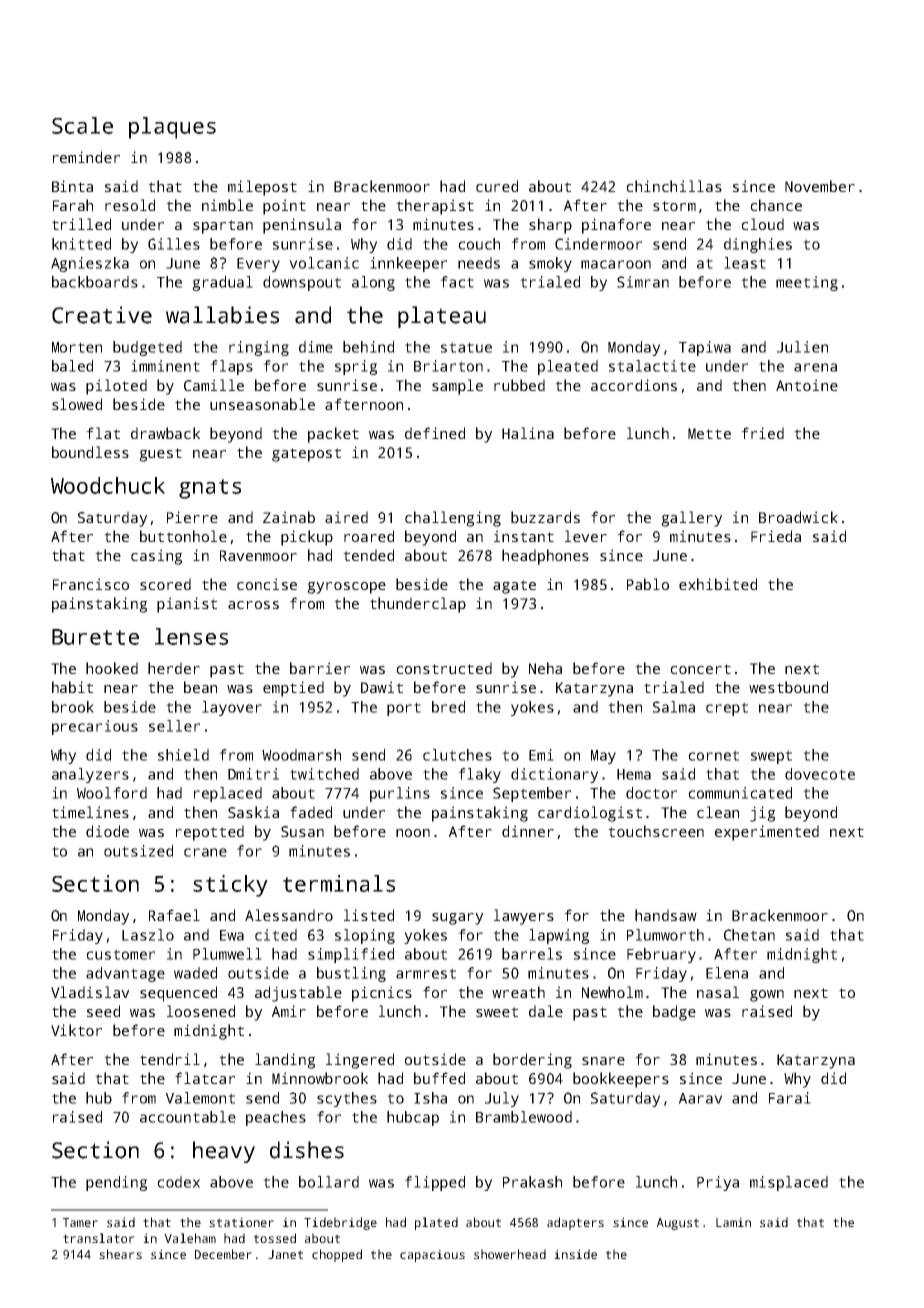 The height and width of the screenshot is (1308, 924). I want to click on outsized, so click(138, 851).
